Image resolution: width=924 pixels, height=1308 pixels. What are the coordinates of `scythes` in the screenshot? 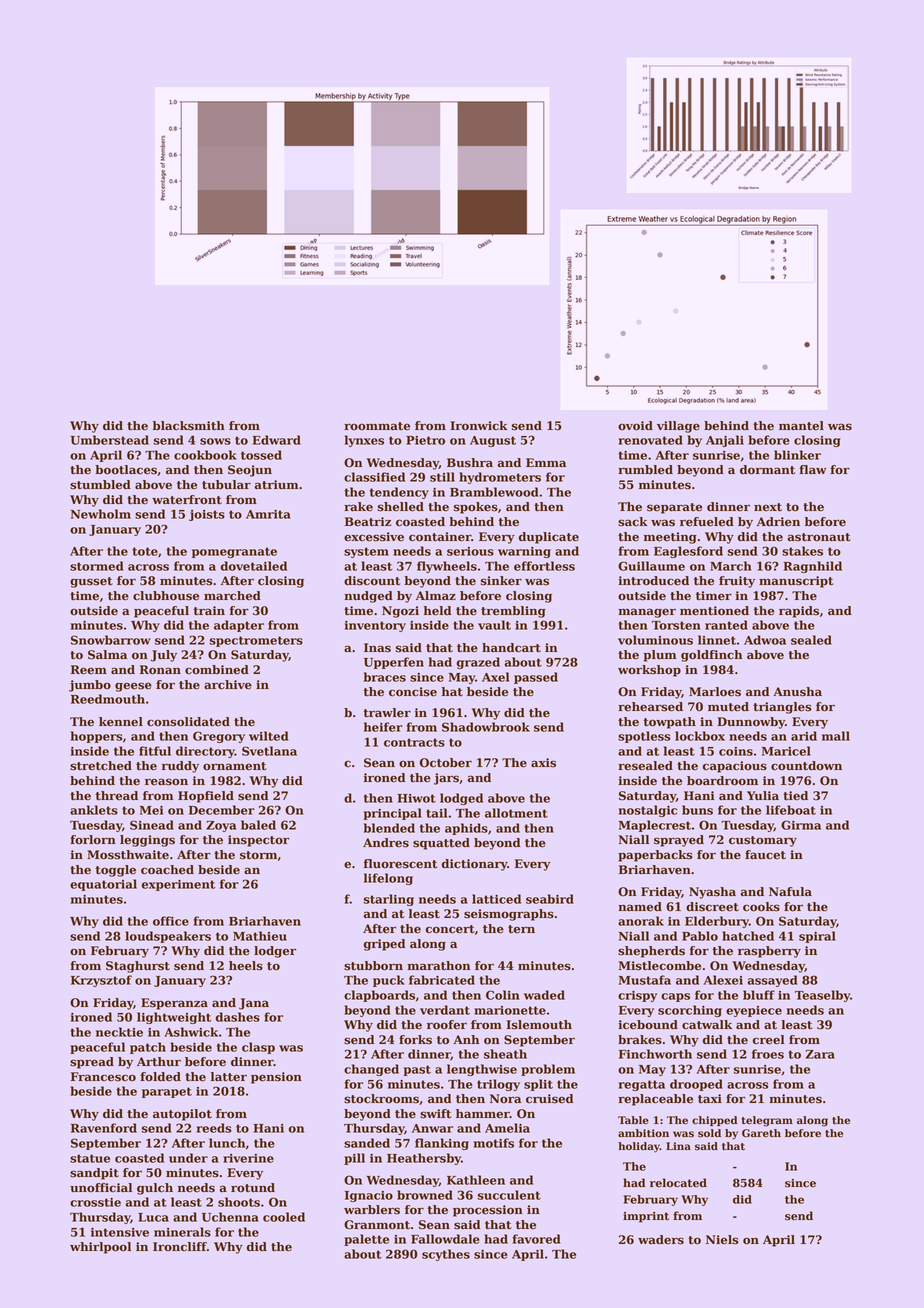 It's located at (446, 1255).
